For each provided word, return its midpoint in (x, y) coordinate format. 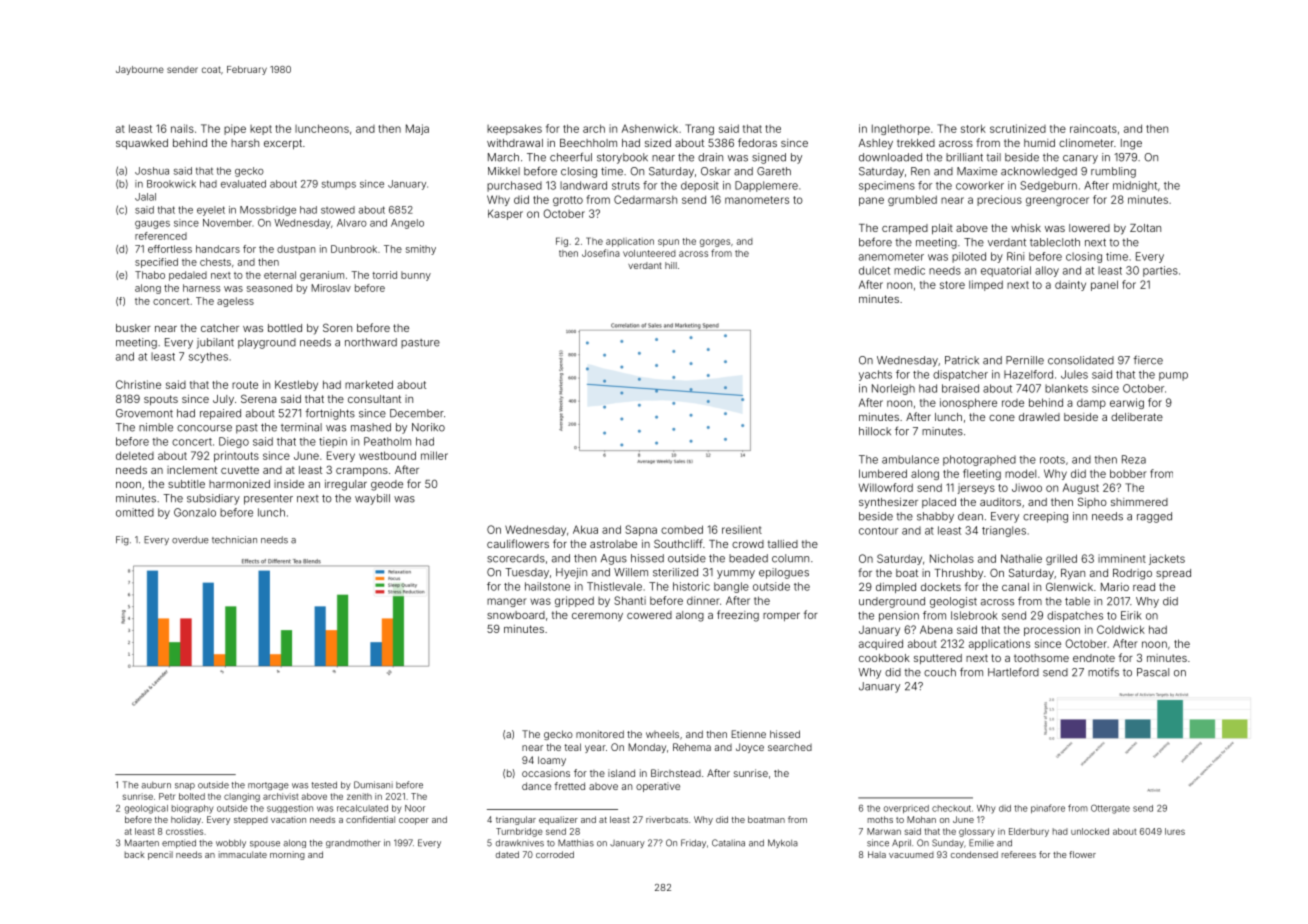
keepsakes (514, 129)
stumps (339, 184)
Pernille (1025, 360)
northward (371, 342)
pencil (160, 855)
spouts (161, 400)
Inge (1131, 144)
